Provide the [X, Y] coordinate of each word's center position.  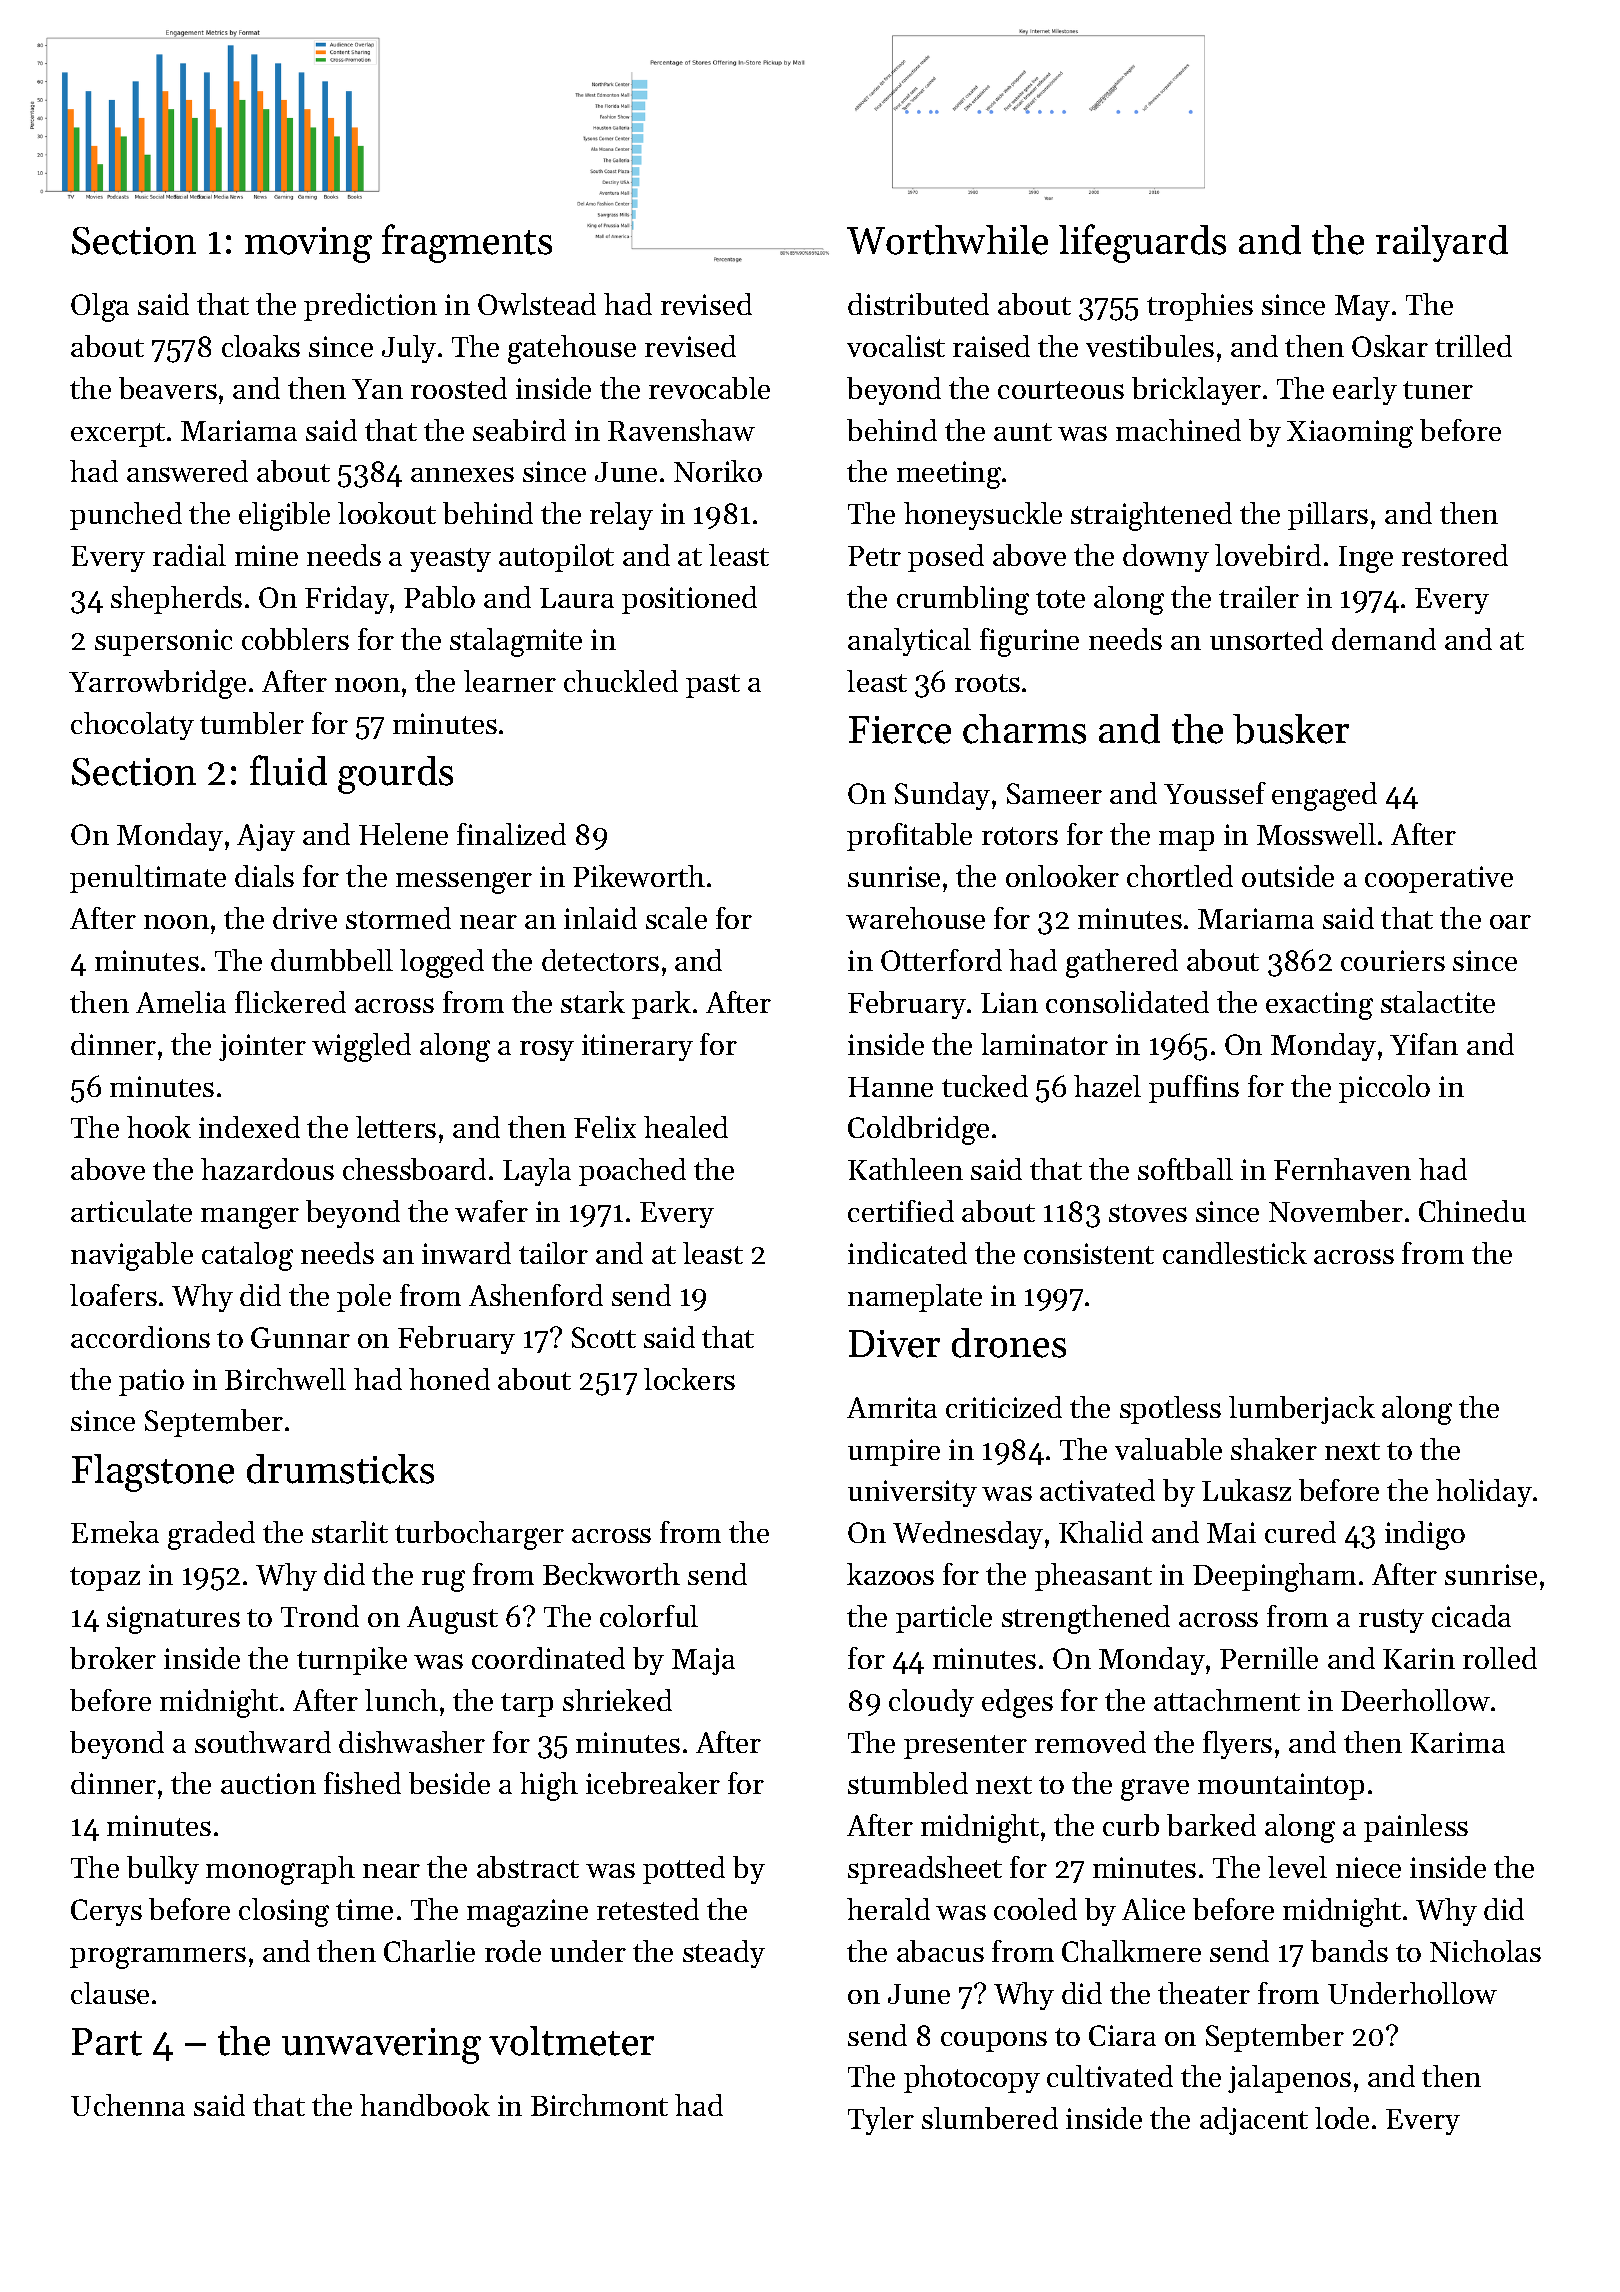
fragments [467, 243]
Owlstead [537, 304]
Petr [874, 556]
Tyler [881, 2121]
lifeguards [1142, 243]
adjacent [1254, 2121]
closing [284, 1912]
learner [510, 681]
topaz [105, 1579]
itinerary [637, 1047]
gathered [1122, 963]
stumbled [908, 1783]
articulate [131, 1211]
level [1297, 1867]
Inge [1366, 559]
